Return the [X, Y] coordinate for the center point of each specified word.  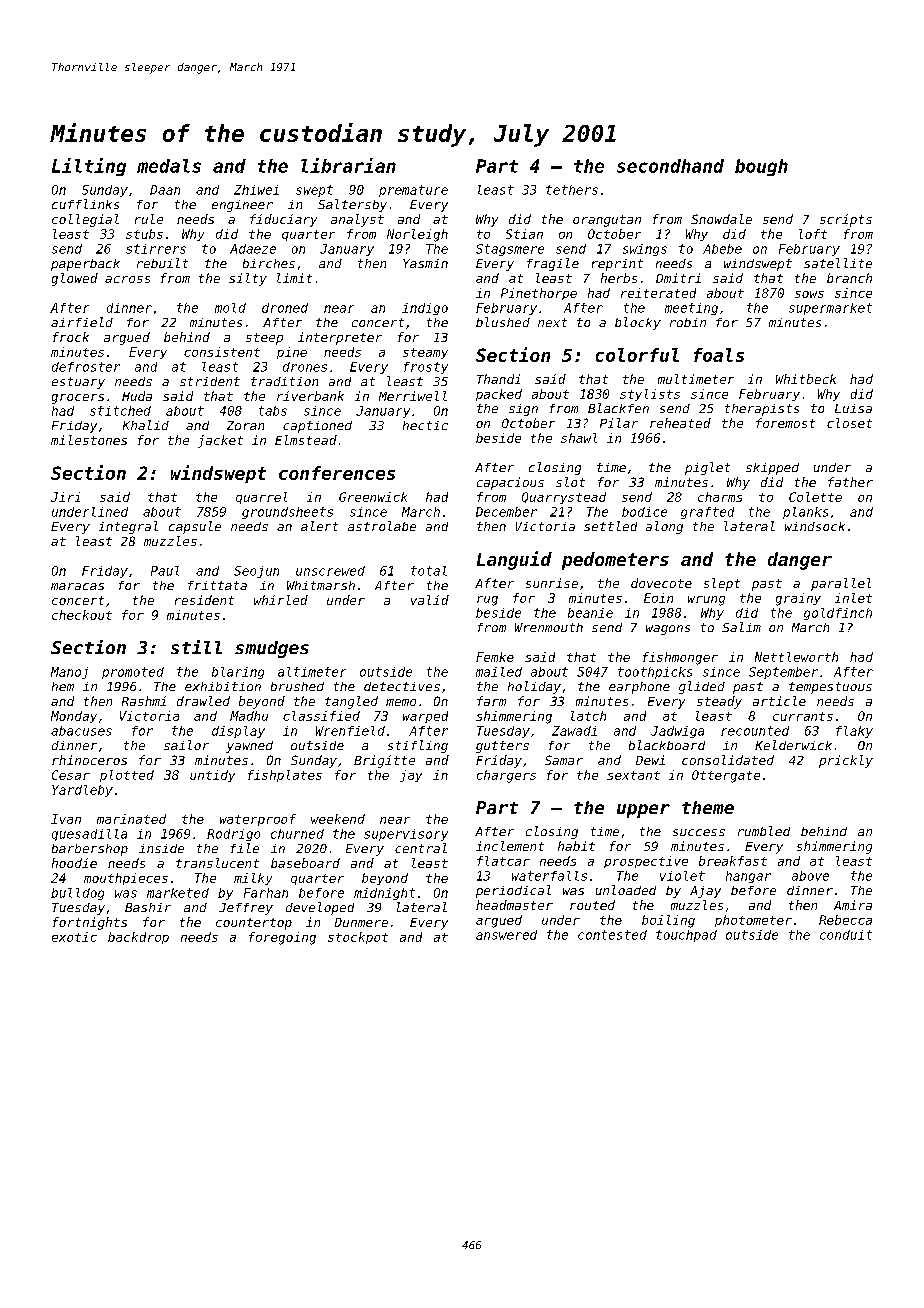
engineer [242, 206]
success [699, 832]
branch [849, 278]
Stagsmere [510, 250]
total [429, 571]
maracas [77, 586]
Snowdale [721, 219]
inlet [853, 598]
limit [294, 278]
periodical [513, 891]
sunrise [552, 583]
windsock [815, 526]
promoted [133, 673]
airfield [82, 322]
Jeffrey [246, 909]
